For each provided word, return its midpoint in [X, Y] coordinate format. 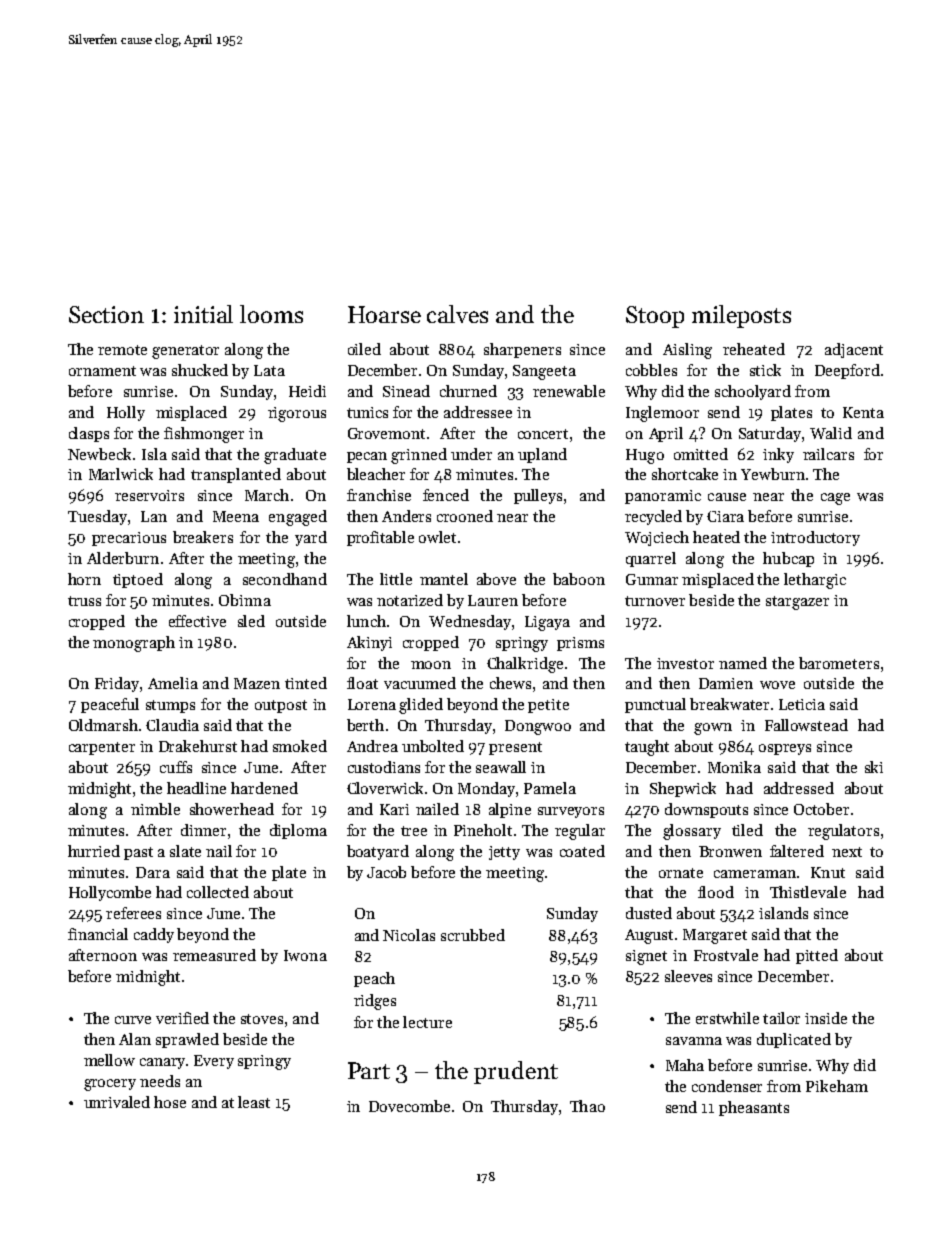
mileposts [741, 316]
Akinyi [369, 643]
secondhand [285, 579]
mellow [109, 1060]
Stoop [655, 317]
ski [874, 767]
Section [106, 314]
